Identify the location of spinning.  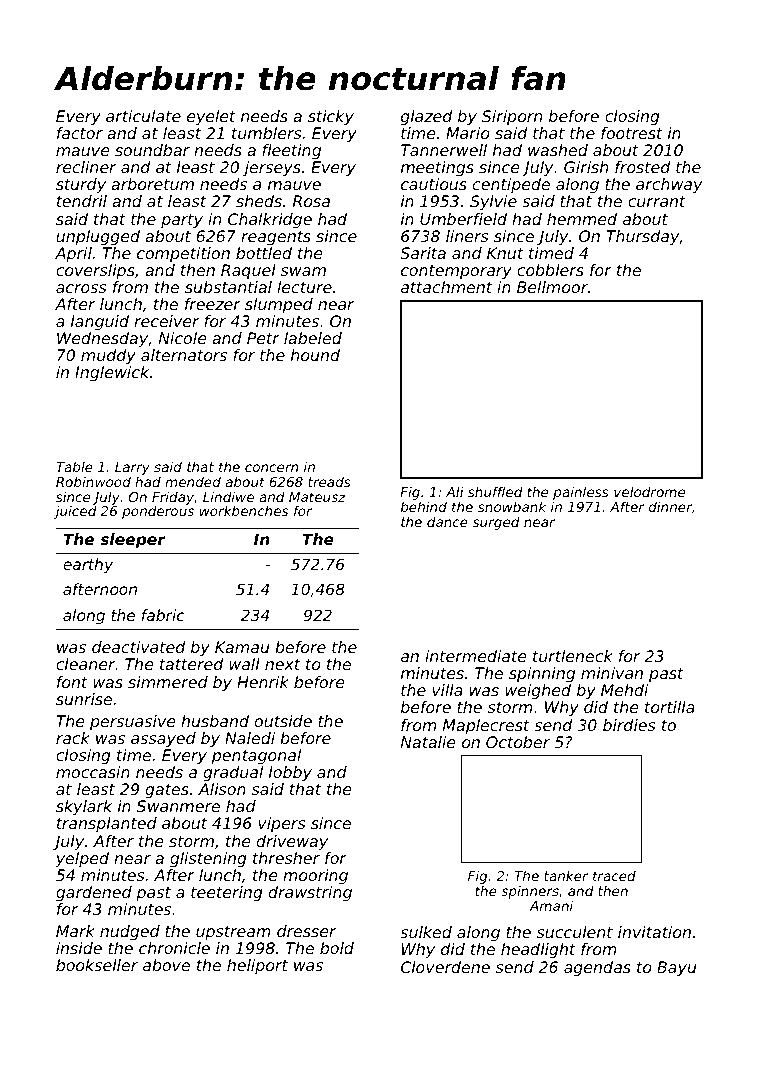
(542, 675).
